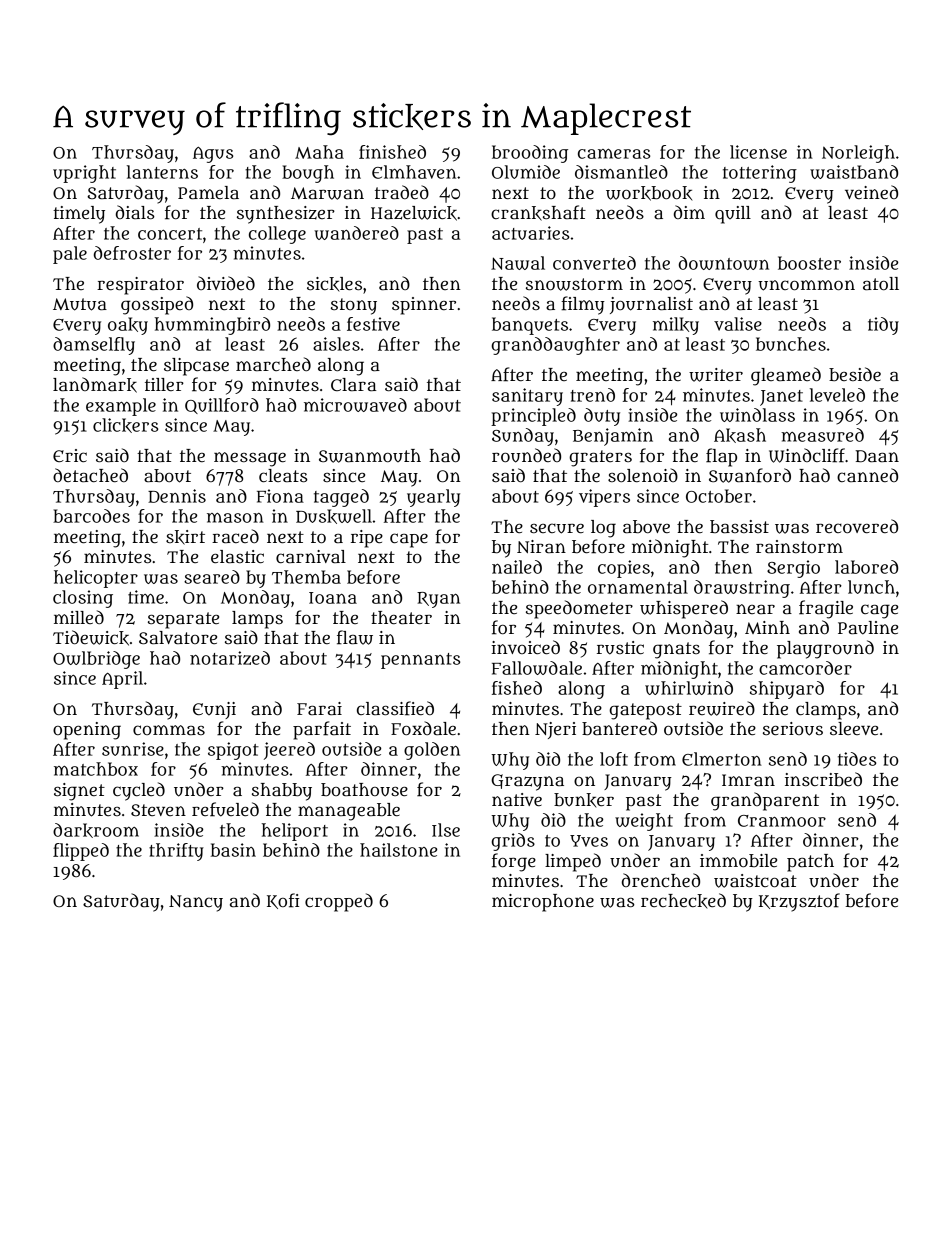 This screenshot has width=952, height=1233. Describe the element at coordinates (90, 475) in the screenshot. I see `detached` at that location.
